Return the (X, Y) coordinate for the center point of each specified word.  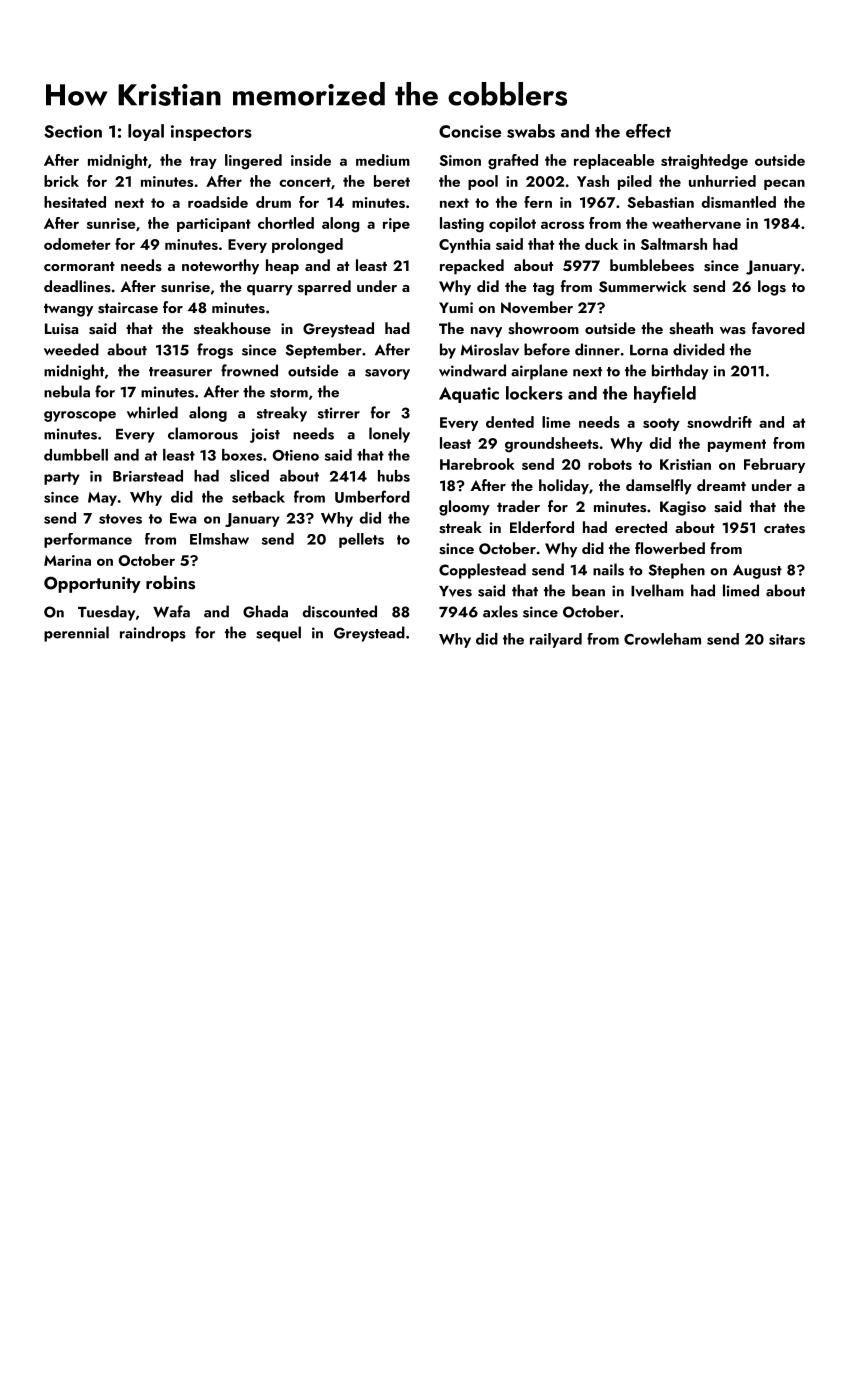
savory (387, 374)
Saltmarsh (674, 244)
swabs (531, 131)
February (774, 465)
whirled (152, 412)
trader (518, 506)
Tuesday (106, 613)
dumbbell (76, 455)
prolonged (307, 246)
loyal (146, 132)
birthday (680, 372)
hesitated (75, 202)
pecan (784, 184)
